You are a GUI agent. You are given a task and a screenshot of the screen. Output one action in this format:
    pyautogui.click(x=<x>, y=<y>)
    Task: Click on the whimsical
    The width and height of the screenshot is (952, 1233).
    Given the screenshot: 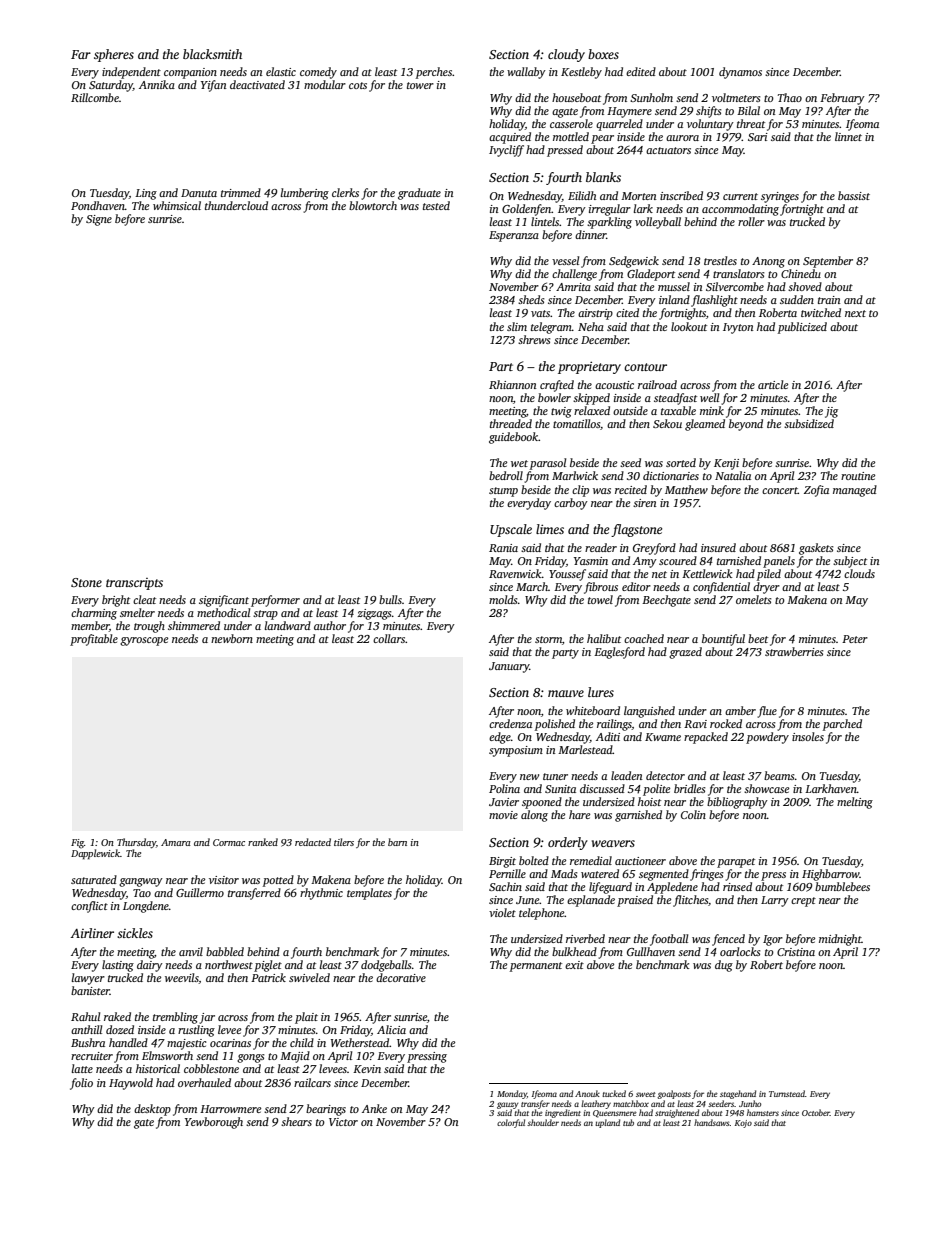 What is the action you would take?
    pyautogui.click(x=177, y=205)
